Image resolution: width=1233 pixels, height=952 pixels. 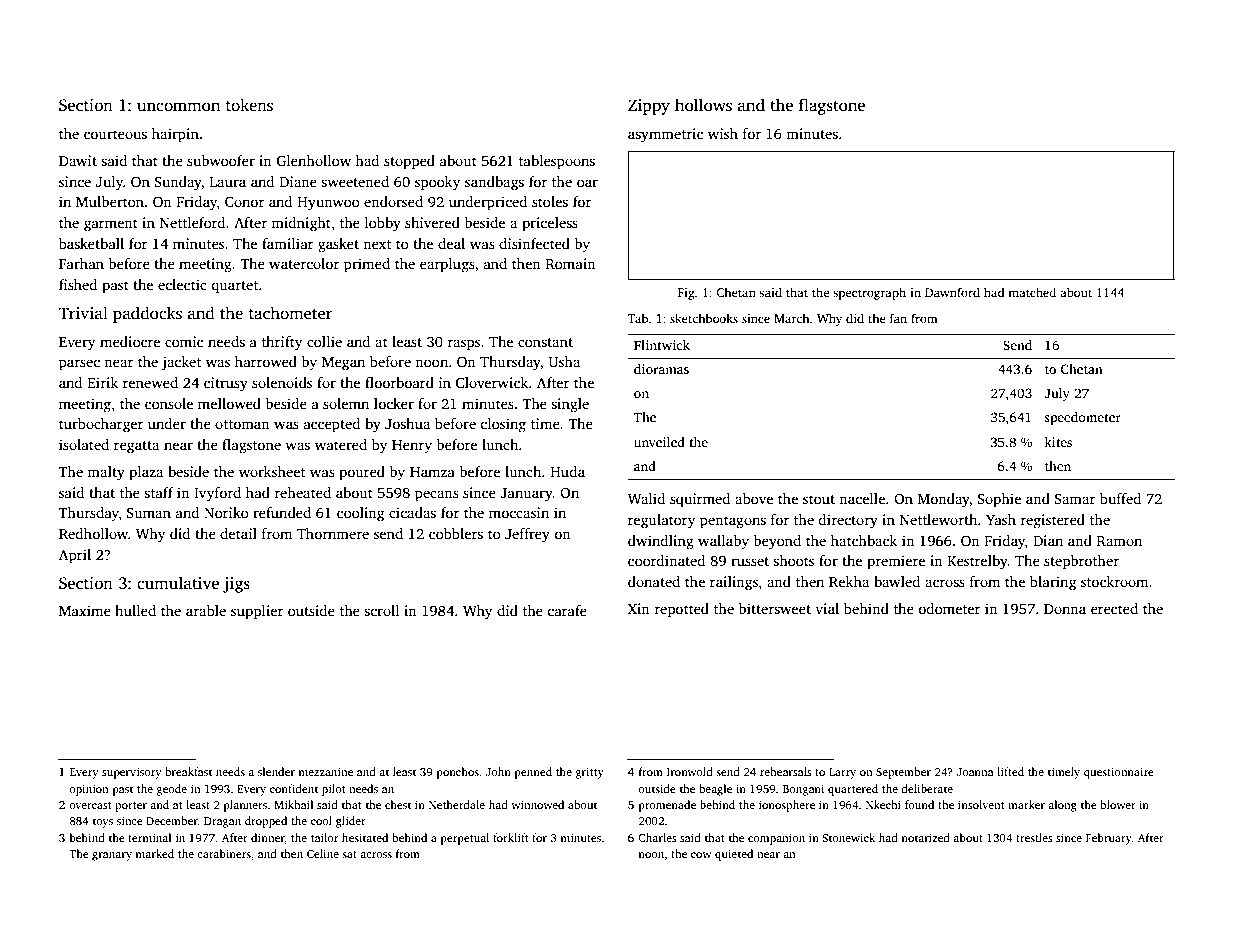 I want to click on cow, so click(x=701, y=855).
